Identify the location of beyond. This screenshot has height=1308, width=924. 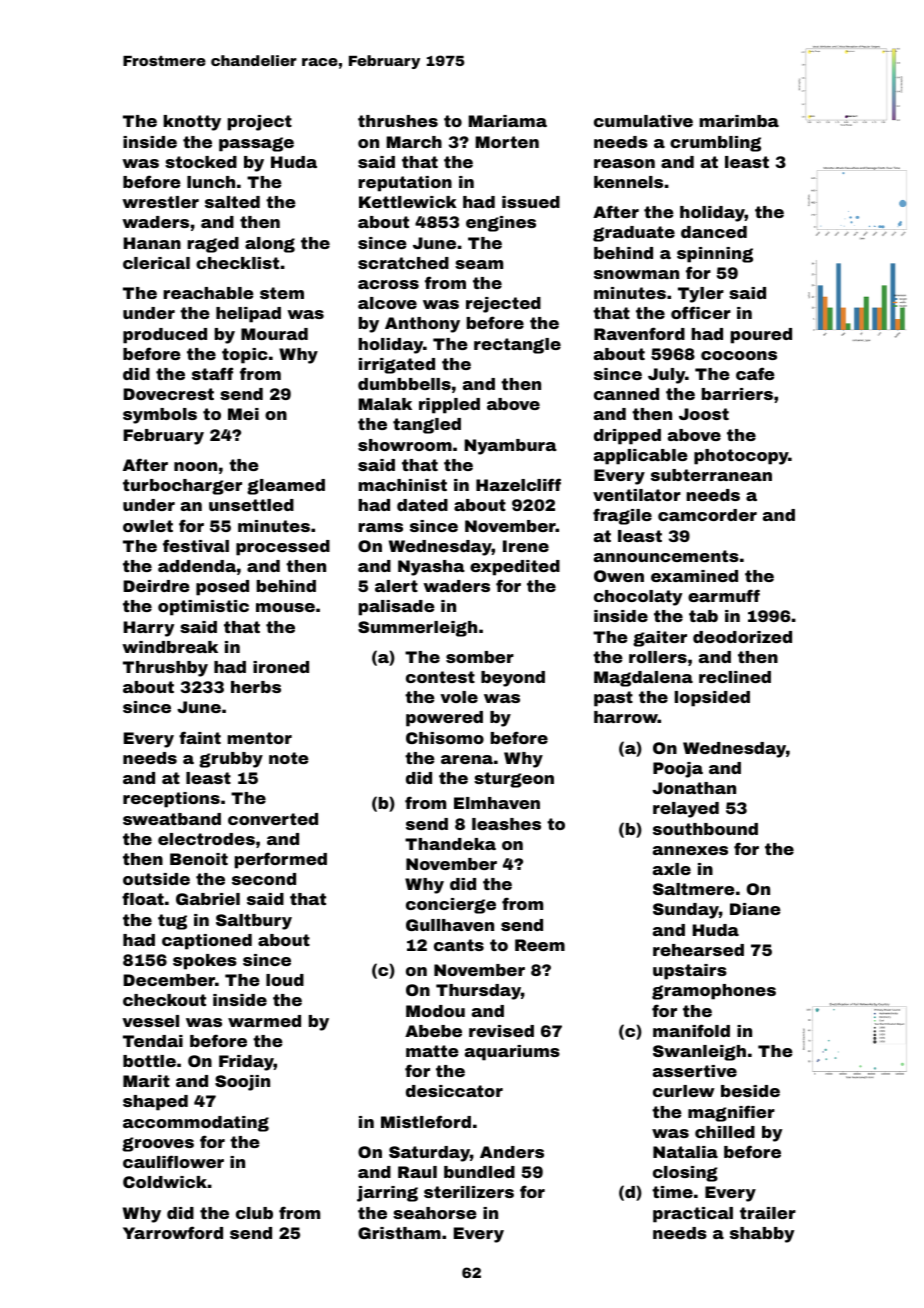
(513, 679).
